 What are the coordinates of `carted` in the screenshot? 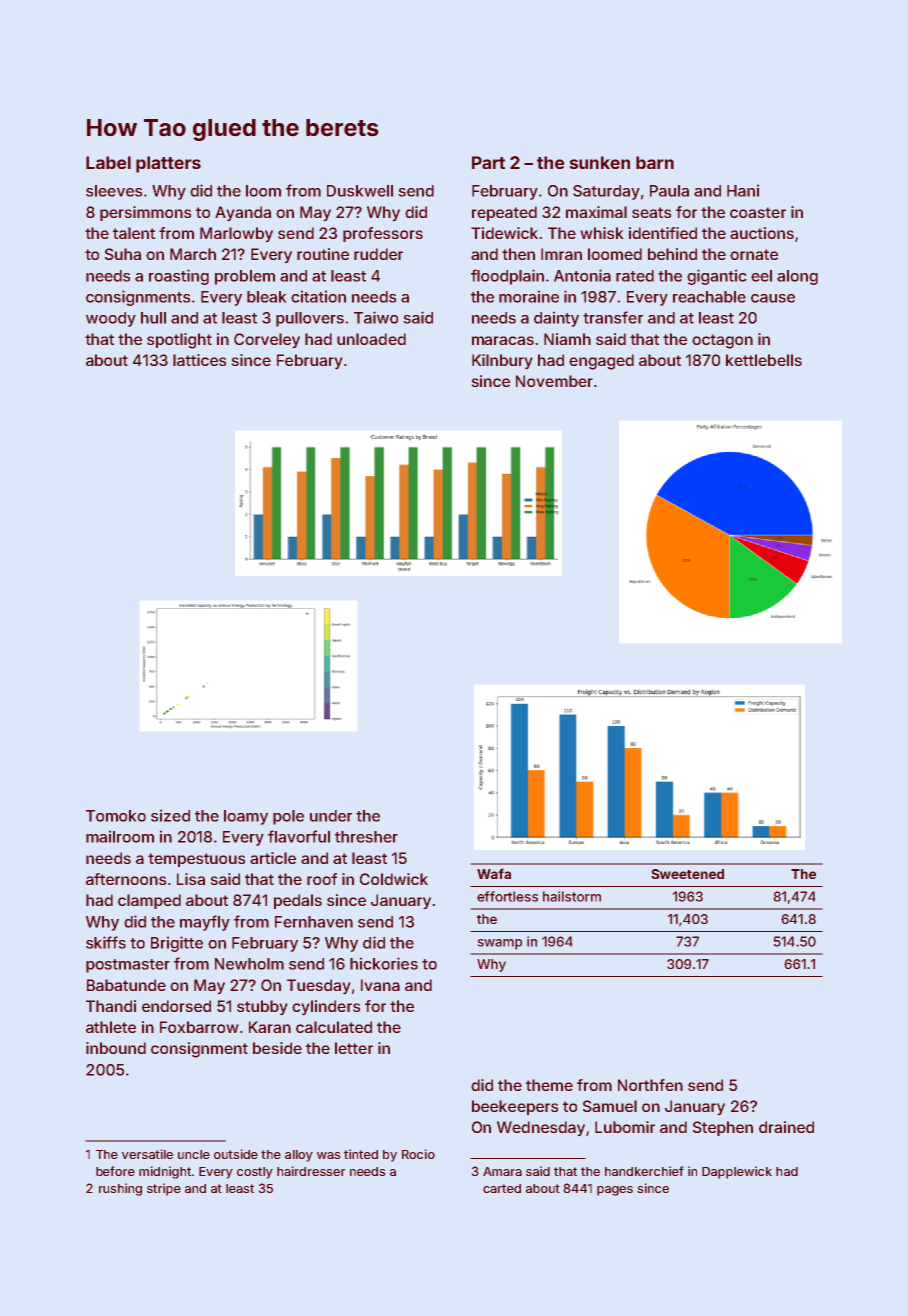 It's located at (502, 1188).
